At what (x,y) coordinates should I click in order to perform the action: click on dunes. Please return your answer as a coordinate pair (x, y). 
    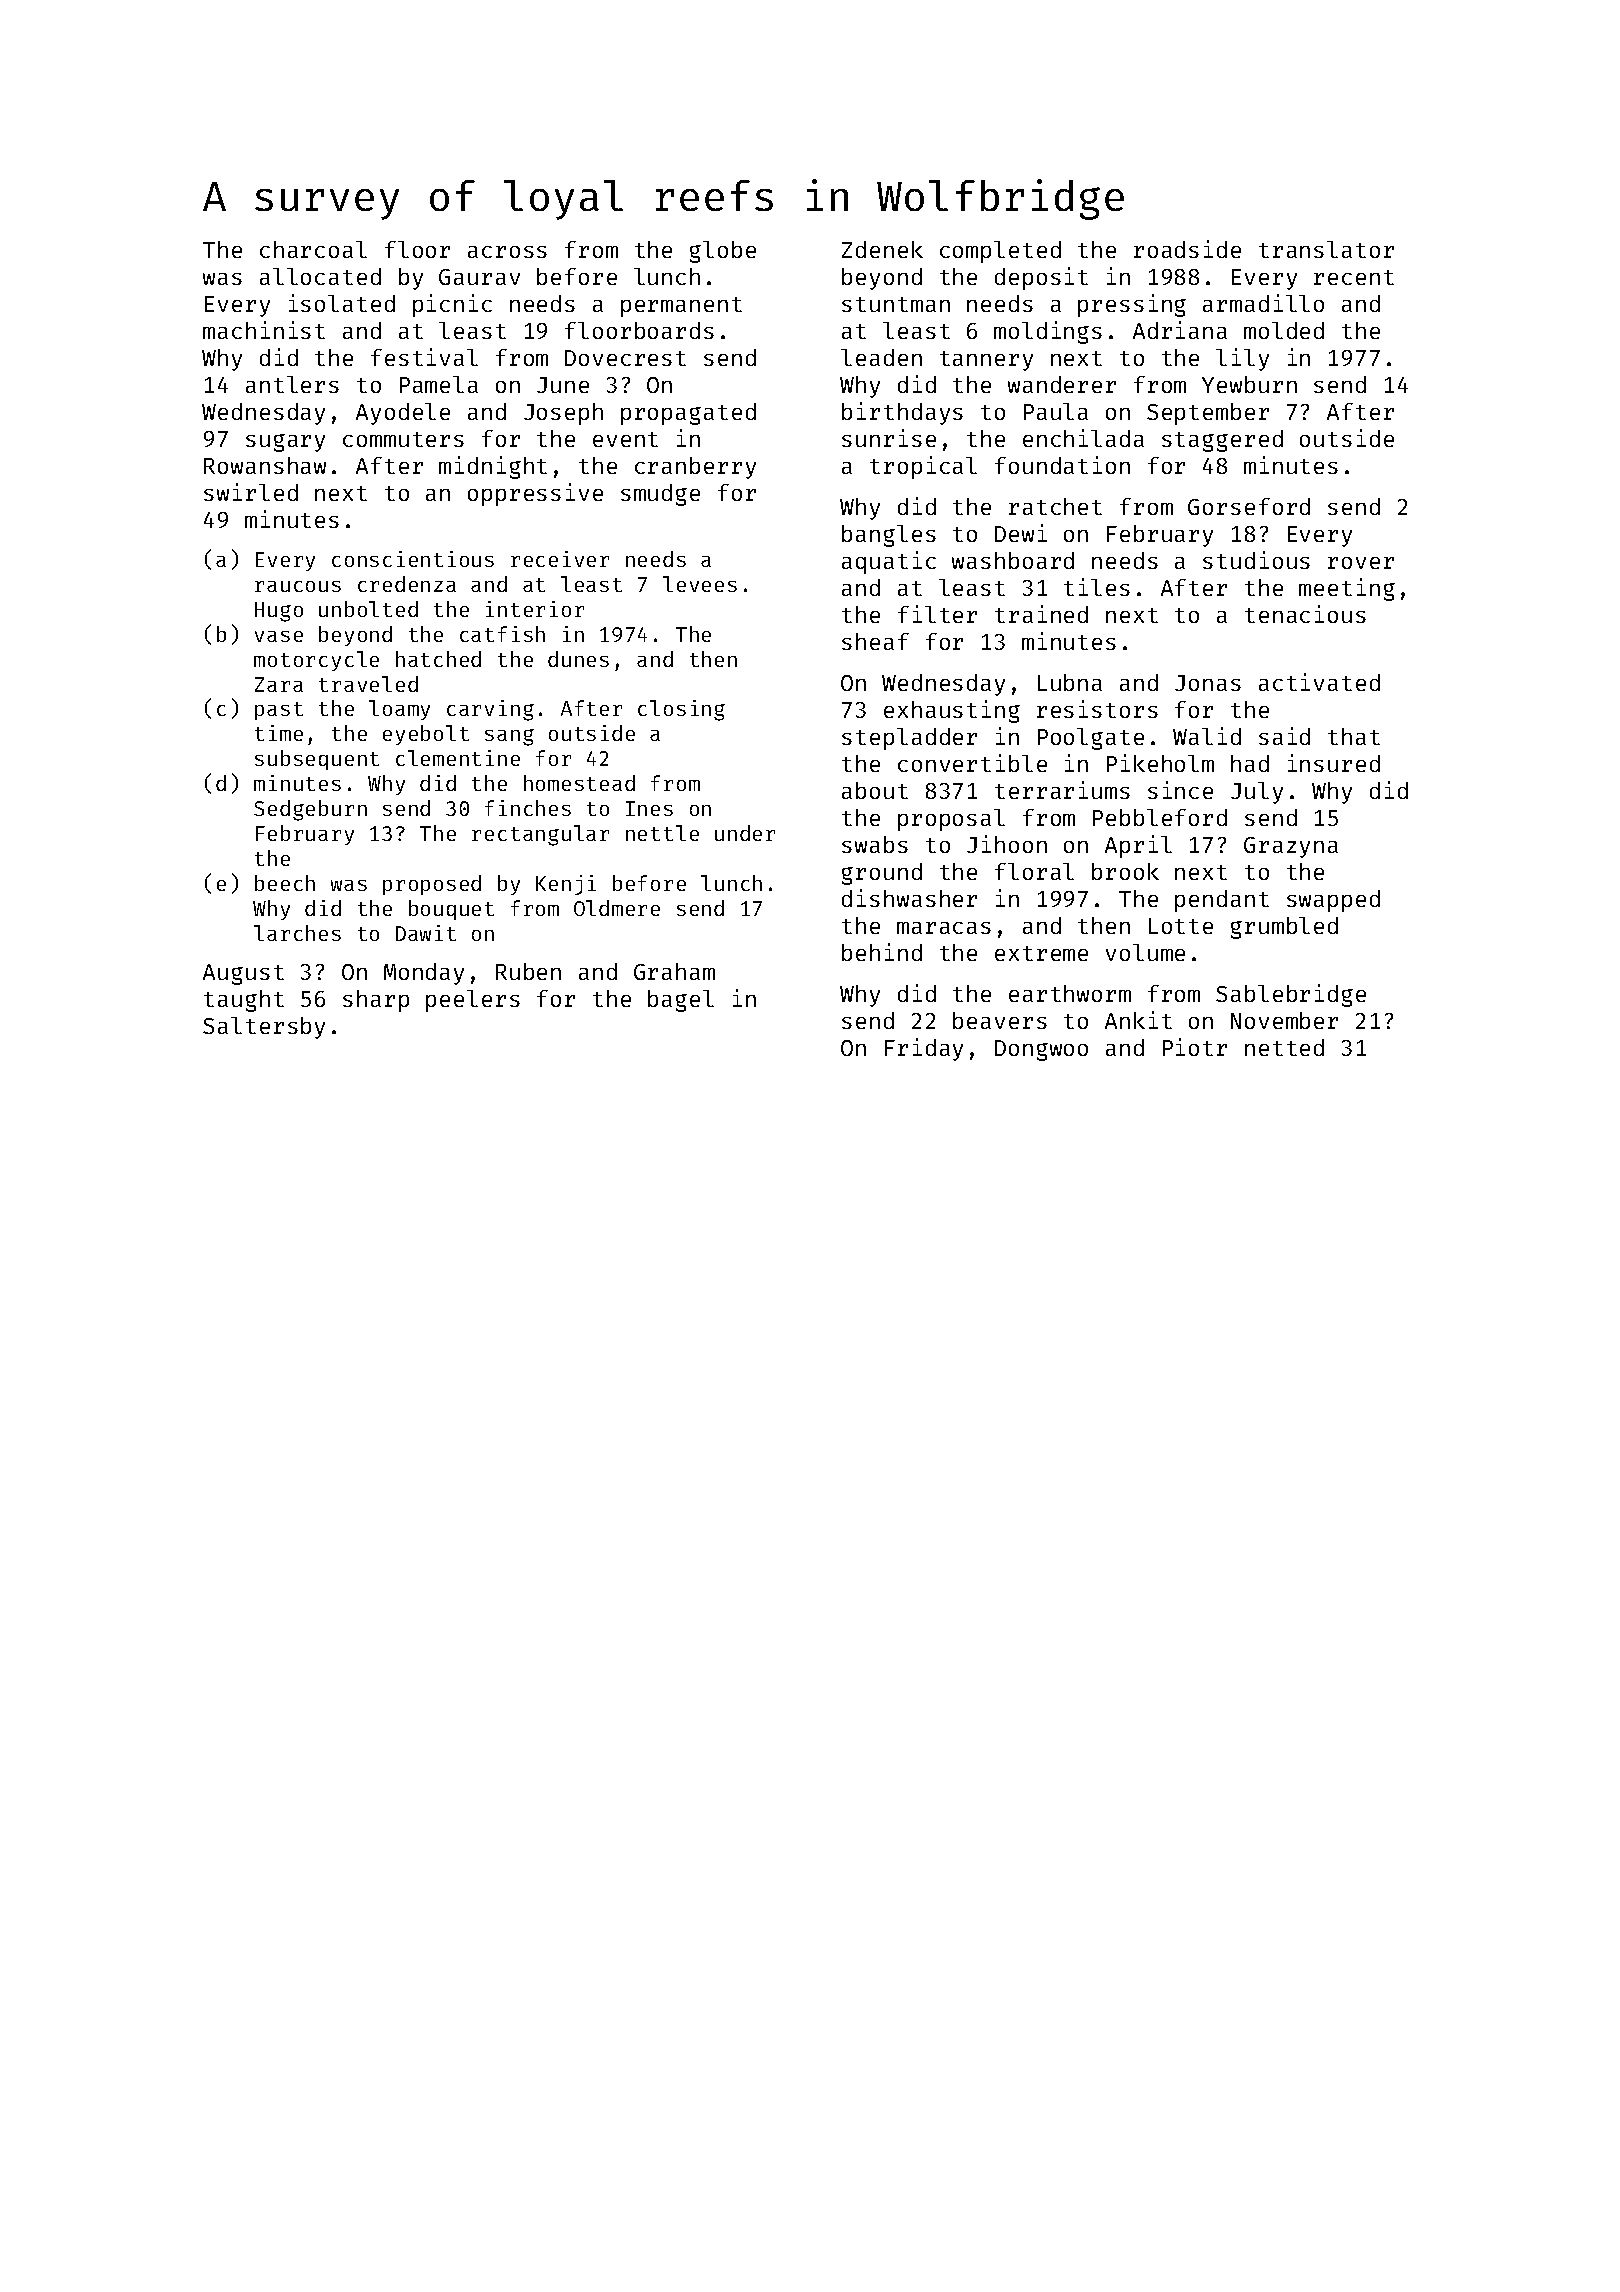
    Looking at the image, I should click on (578, 659).
